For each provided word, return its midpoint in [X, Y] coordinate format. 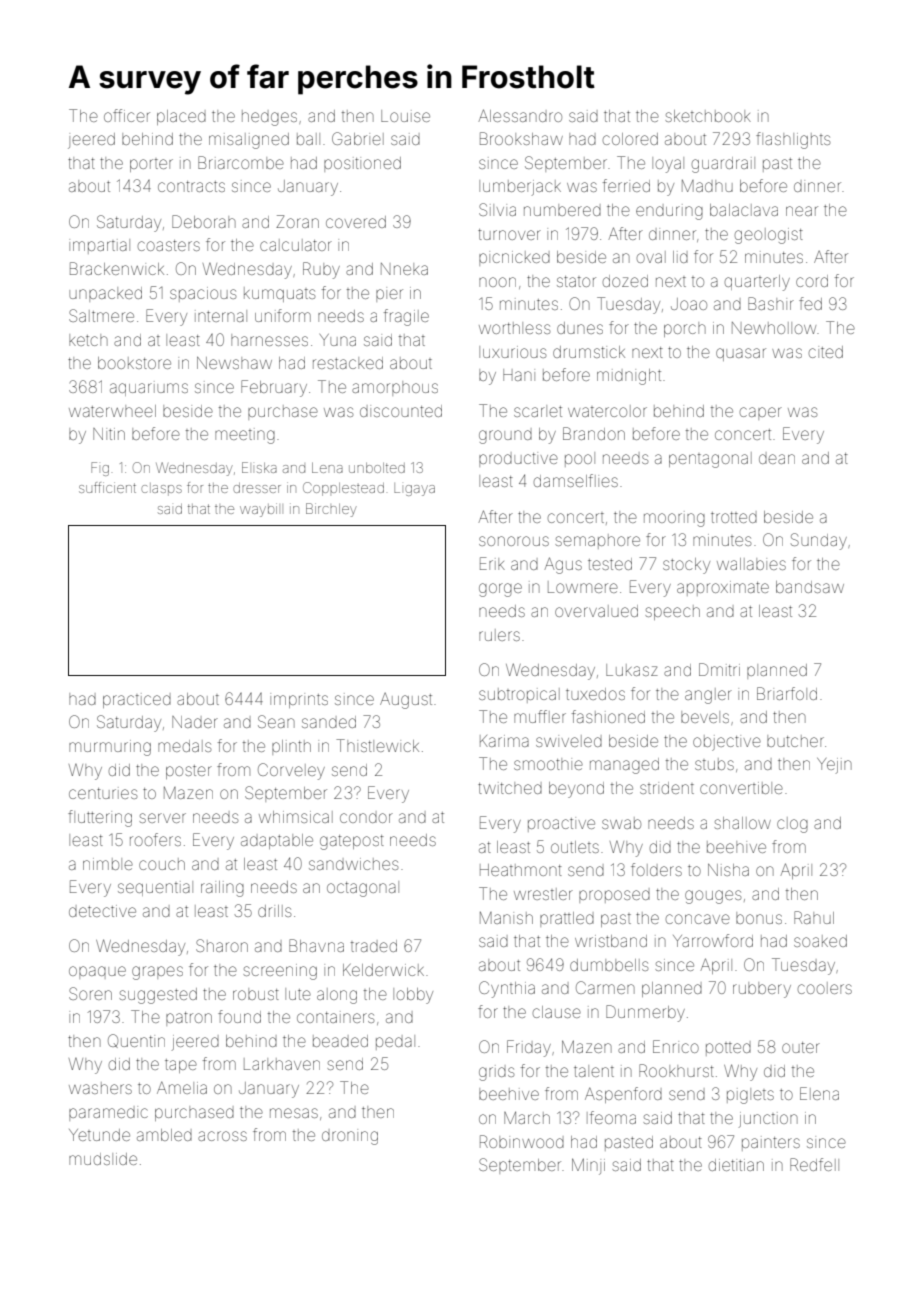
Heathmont [521, 870]
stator [576, 281]
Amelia [182, 1088]
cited [826, 352]
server [162, 818]
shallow [742, 823]
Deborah [204, 221]
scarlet [538, 411]
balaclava [744, 210]
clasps [161, 489]
